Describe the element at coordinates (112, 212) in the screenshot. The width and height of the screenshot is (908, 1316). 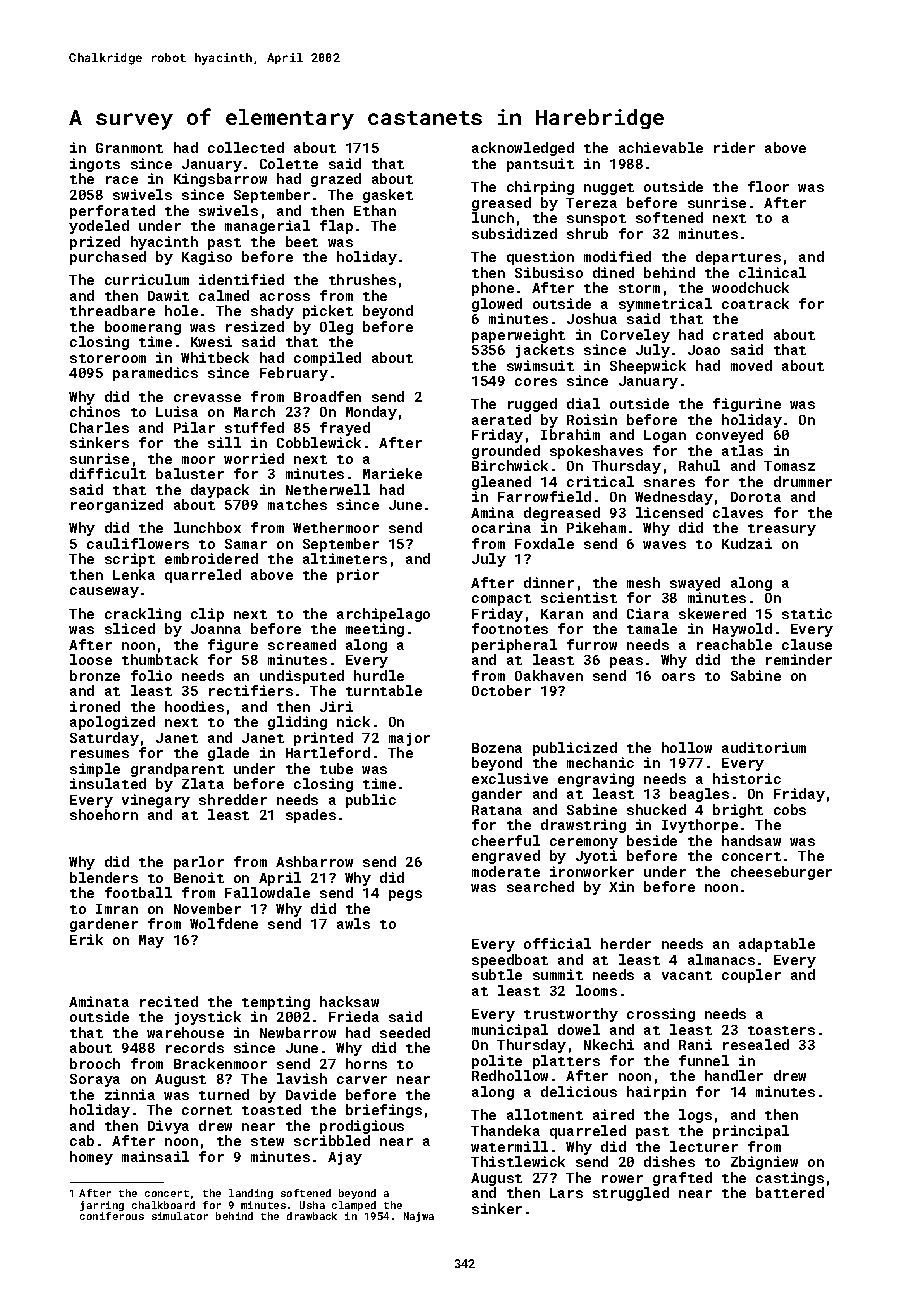
I see `perforated` at that location.
